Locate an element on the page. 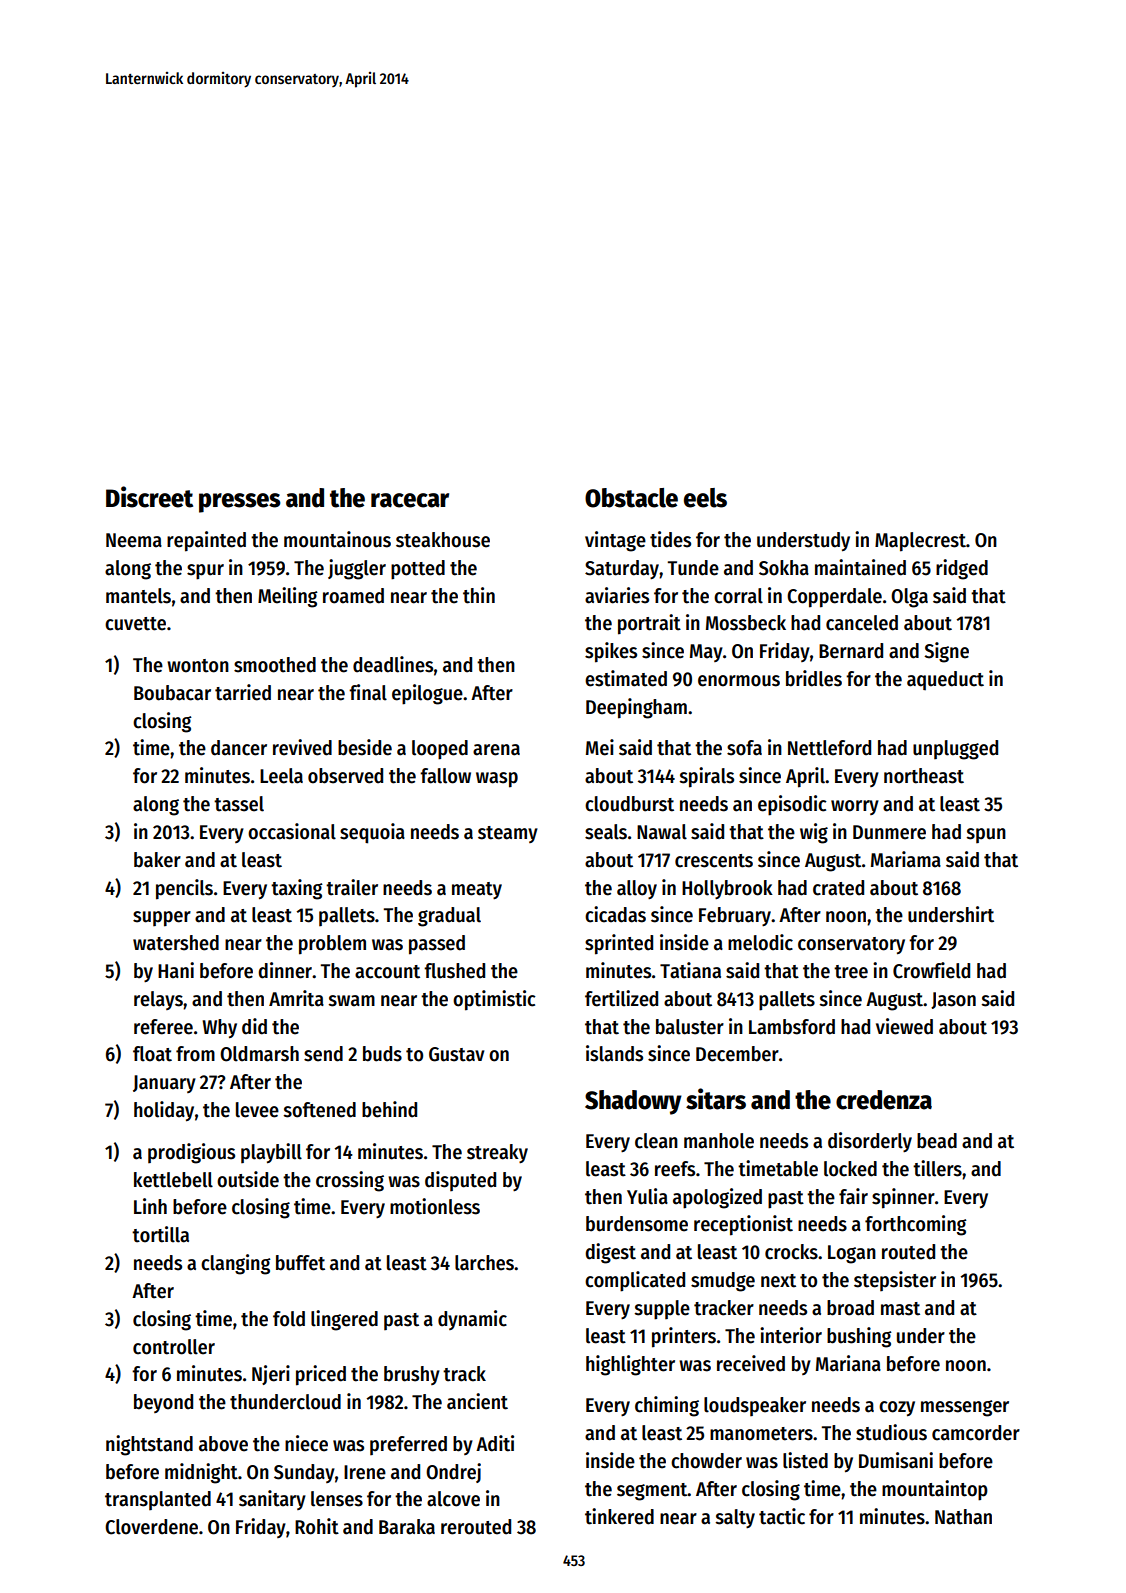  swam is located at coordinates (351, 1001).
